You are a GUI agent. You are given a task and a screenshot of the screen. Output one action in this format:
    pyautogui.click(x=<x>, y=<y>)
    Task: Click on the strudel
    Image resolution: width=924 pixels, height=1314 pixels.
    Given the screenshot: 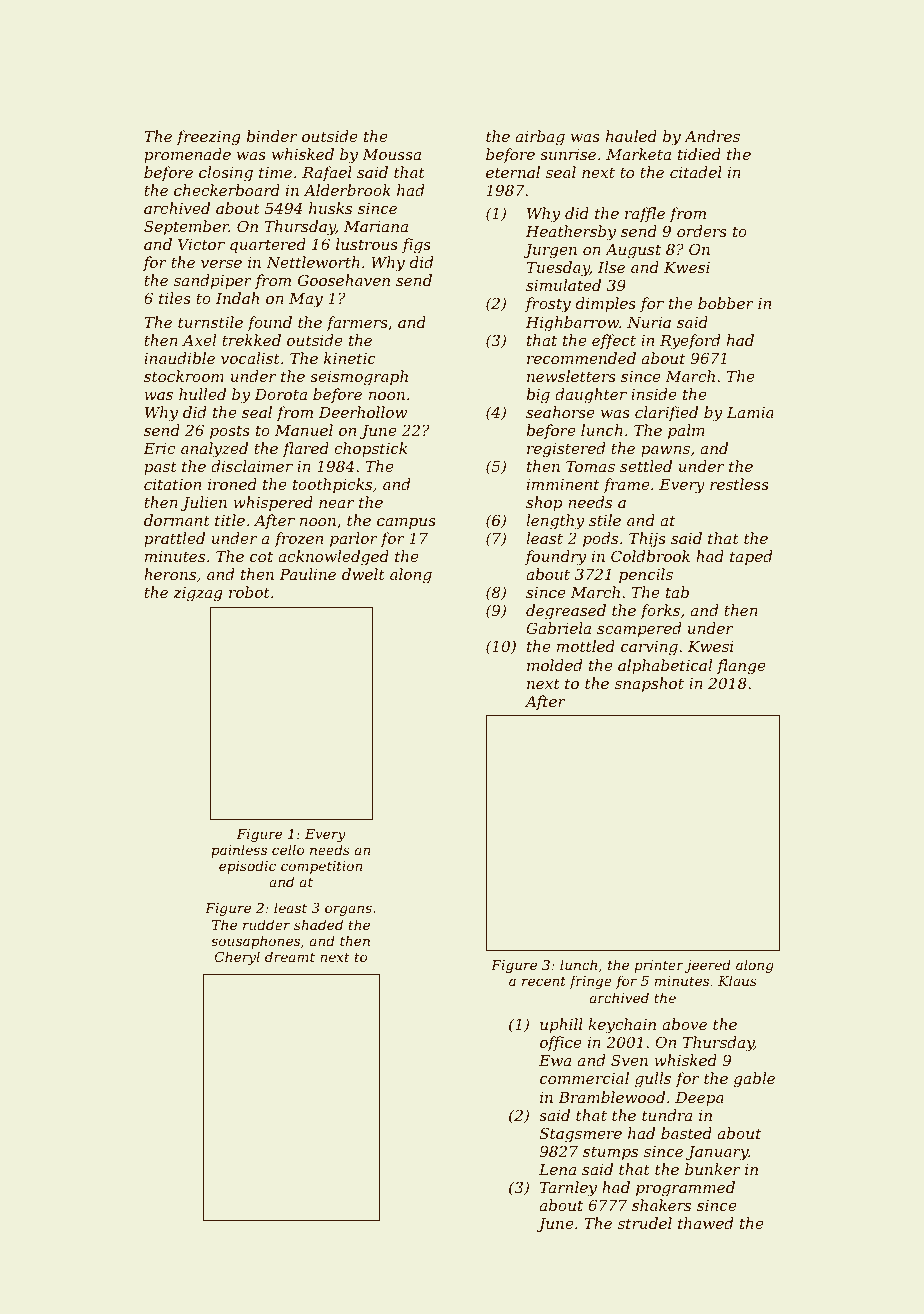 What is the action you would take?
    pyautogui.click(x=645, y=1223)
